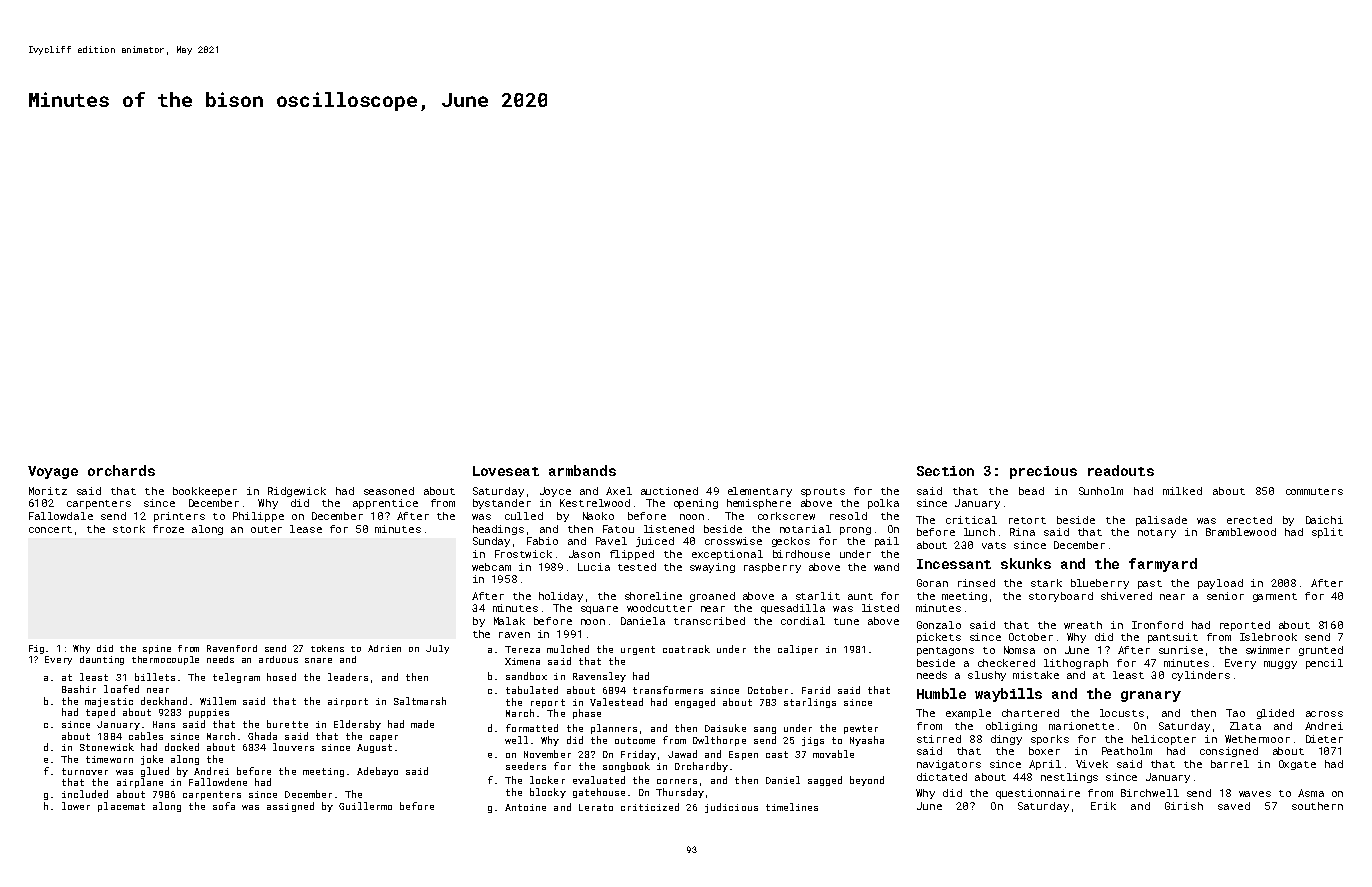  Describe the element at coordinates (491, 567) in the screenshot. I see `webcam` at that location.
